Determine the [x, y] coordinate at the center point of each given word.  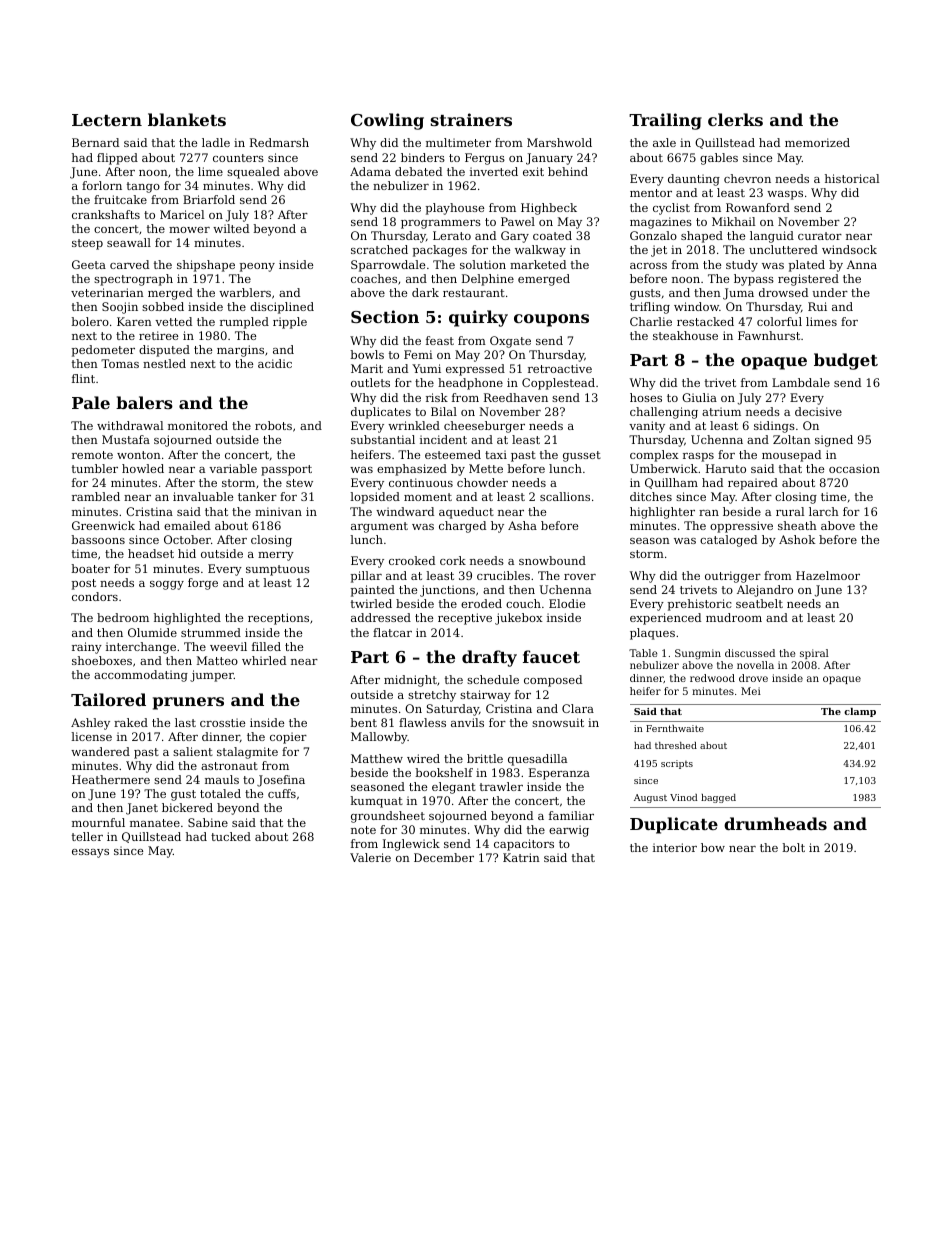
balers [144, 402]
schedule [493, 679]
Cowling [387, 121]
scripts [677, 764]
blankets [187, 119]
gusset [582, 456]
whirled [264, 660]
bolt [793, 847]
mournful [98, 822]
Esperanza [559, 774]
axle [664, 142]
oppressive [741, 527]
